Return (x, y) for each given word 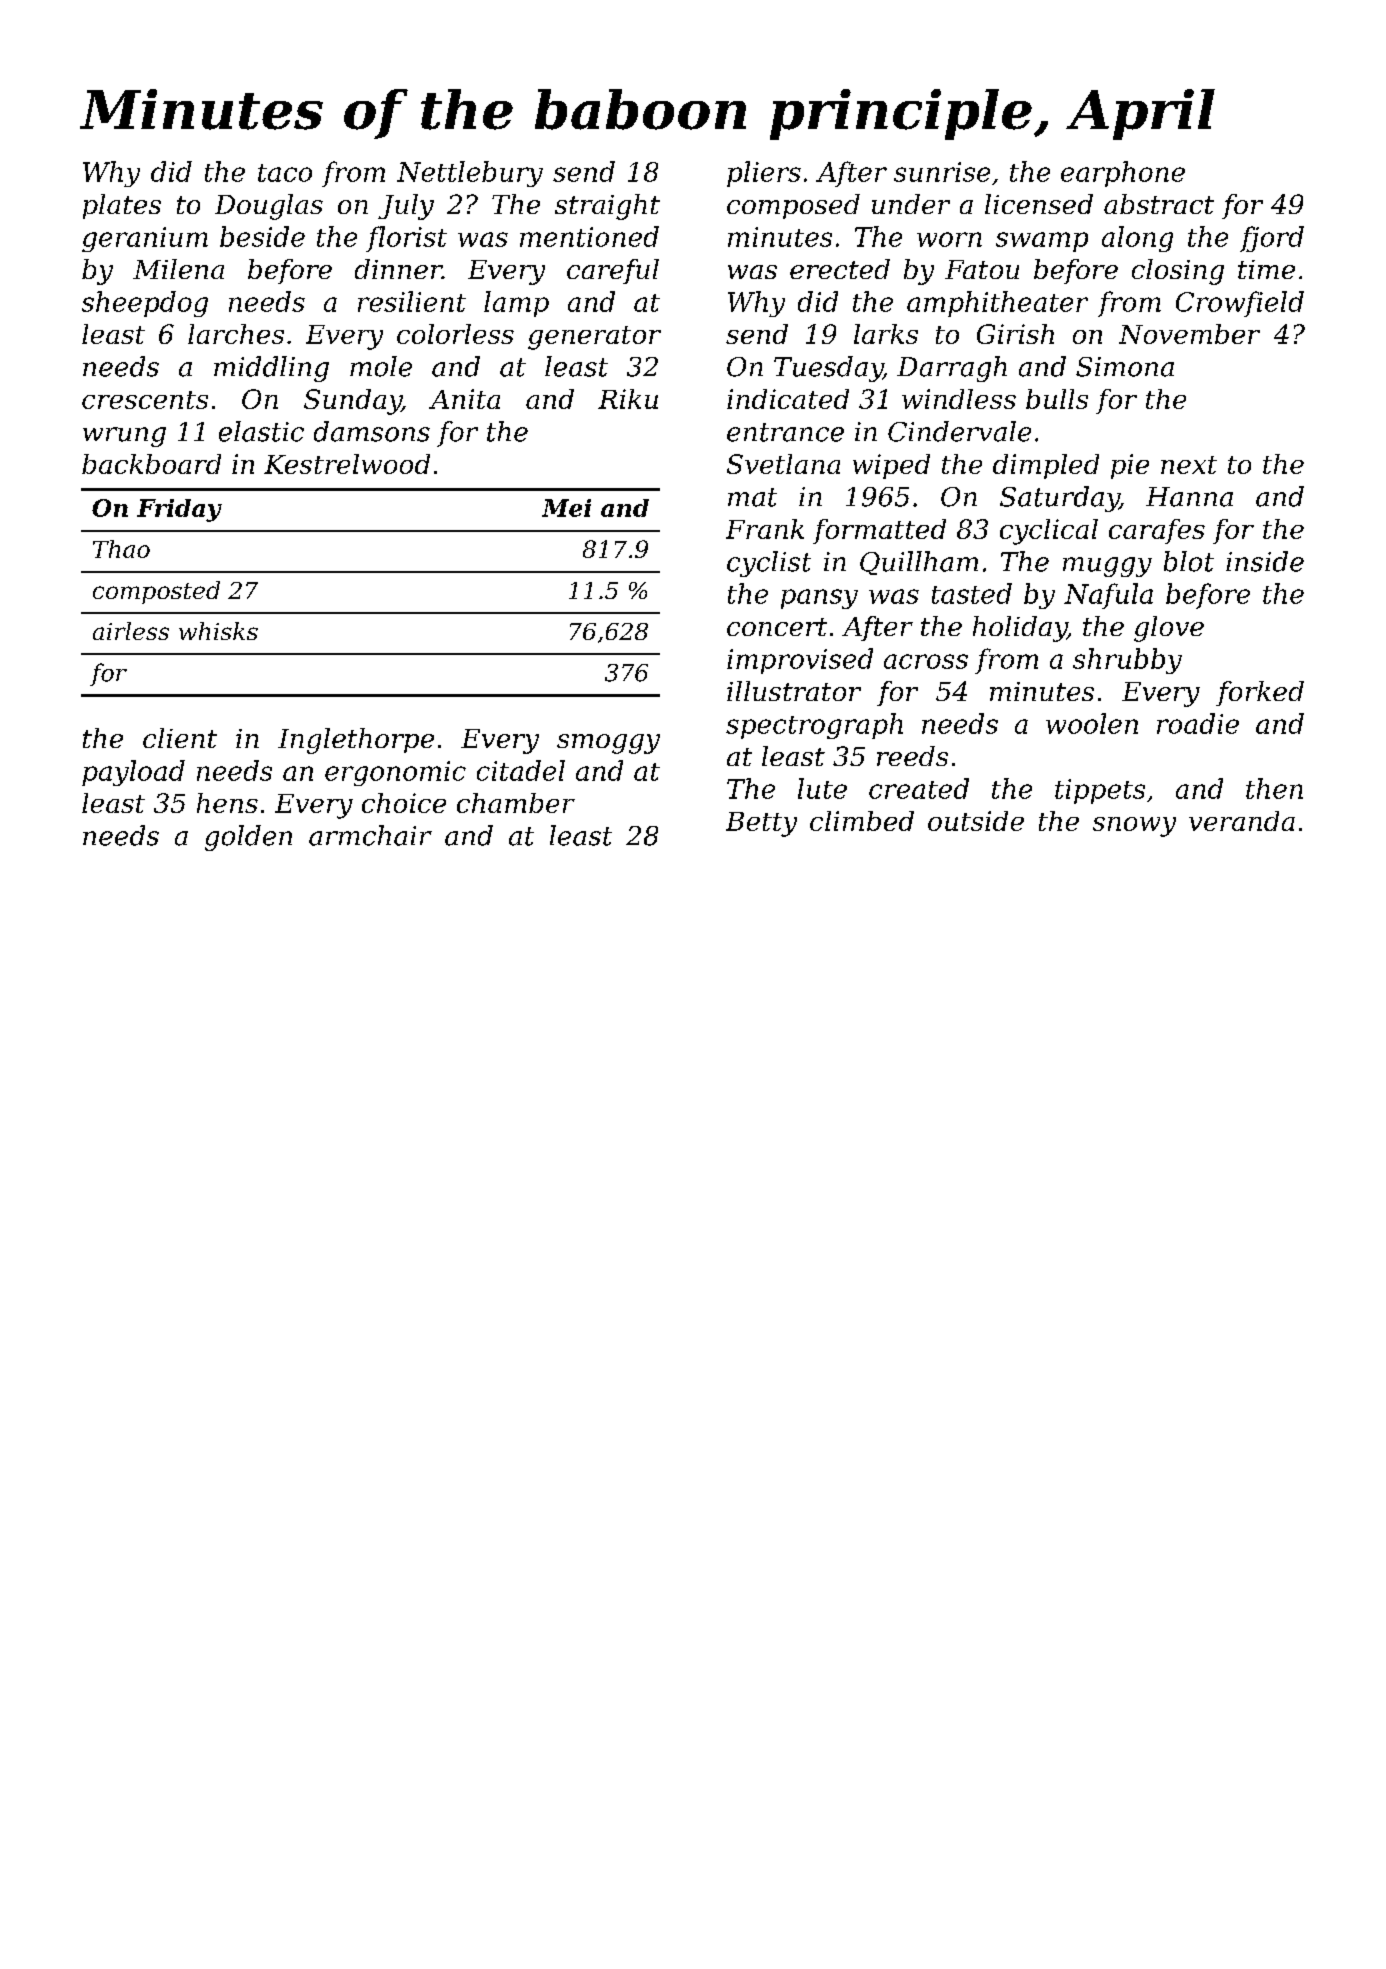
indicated (788, 399)
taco (285, 173)
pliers (764, 174)
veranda (1242, 821)
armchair (370, 835)
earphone (1123, 174)
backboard (151, 464)
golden (248, 838)
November (1189, 334)
